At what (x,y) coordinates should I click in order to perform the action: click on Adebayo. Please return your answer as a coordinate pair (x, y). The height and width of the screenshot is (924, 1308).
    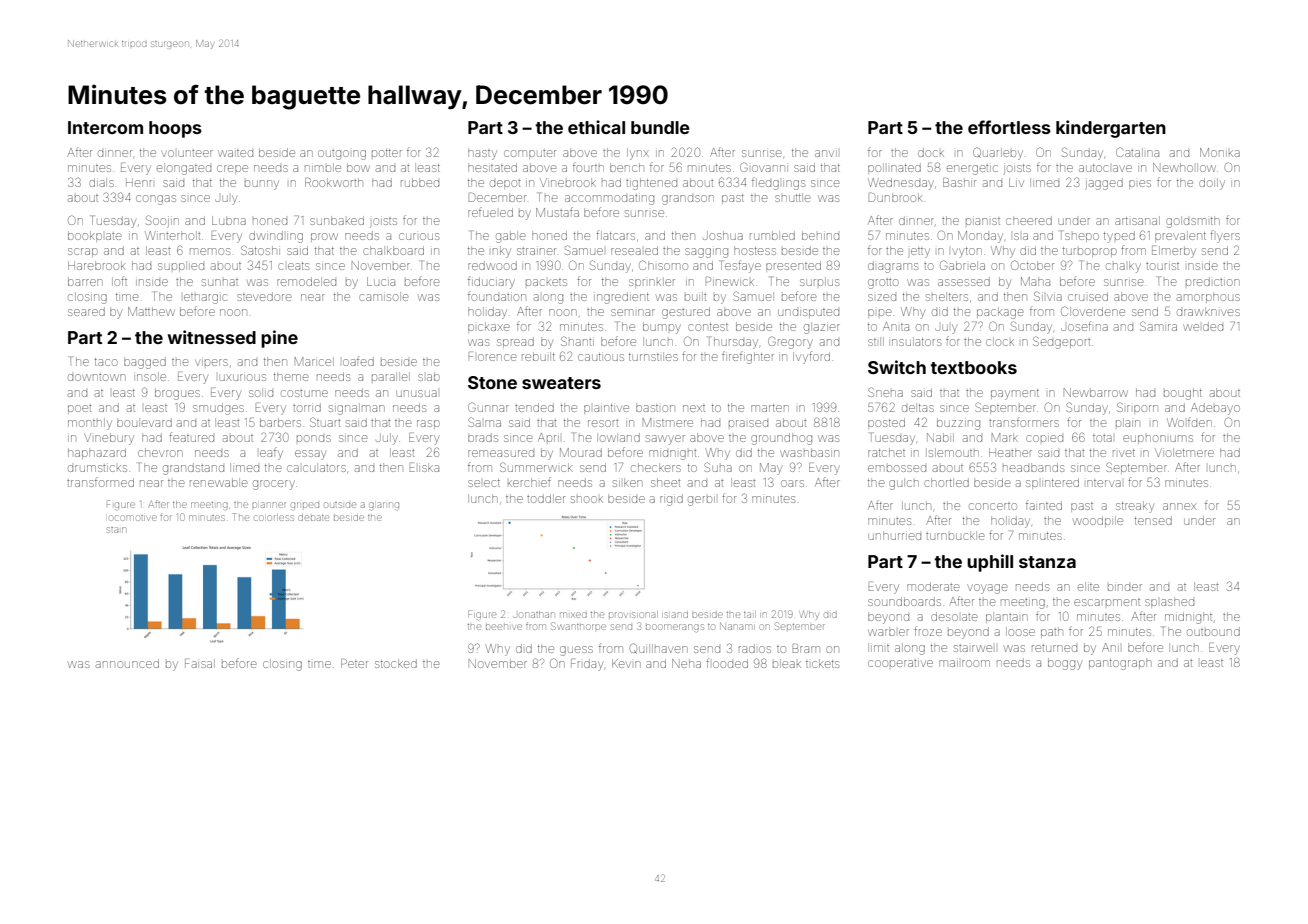
    Looking at the image, I should click on (1215, 409).
